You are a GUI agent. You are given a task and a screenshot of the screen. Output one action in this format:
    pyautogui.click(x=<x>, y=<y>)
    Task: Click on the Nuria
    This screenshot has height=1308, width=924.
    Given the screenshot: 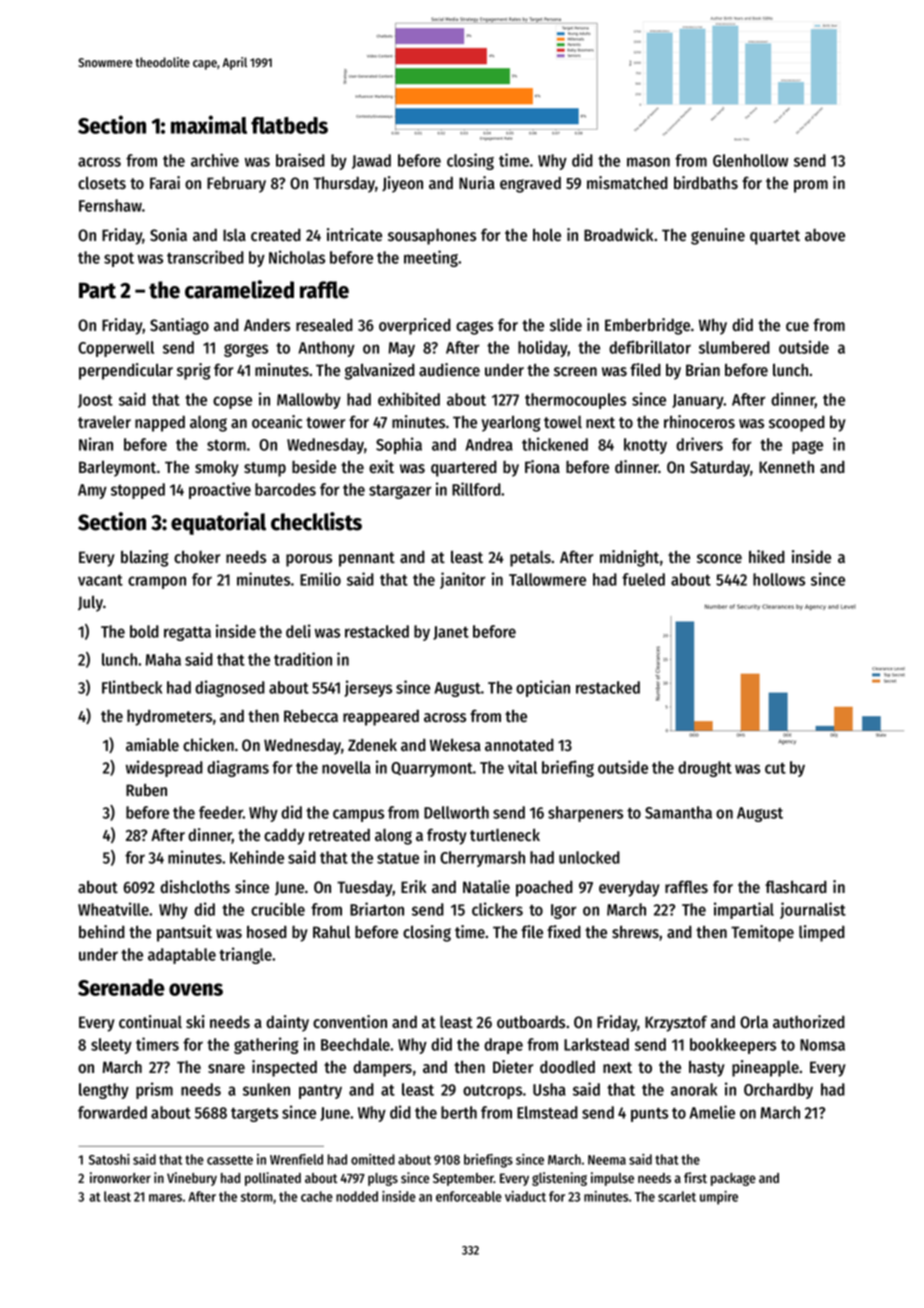 What is the action you would take?
    pyautogui.click(x=477, y=183)
